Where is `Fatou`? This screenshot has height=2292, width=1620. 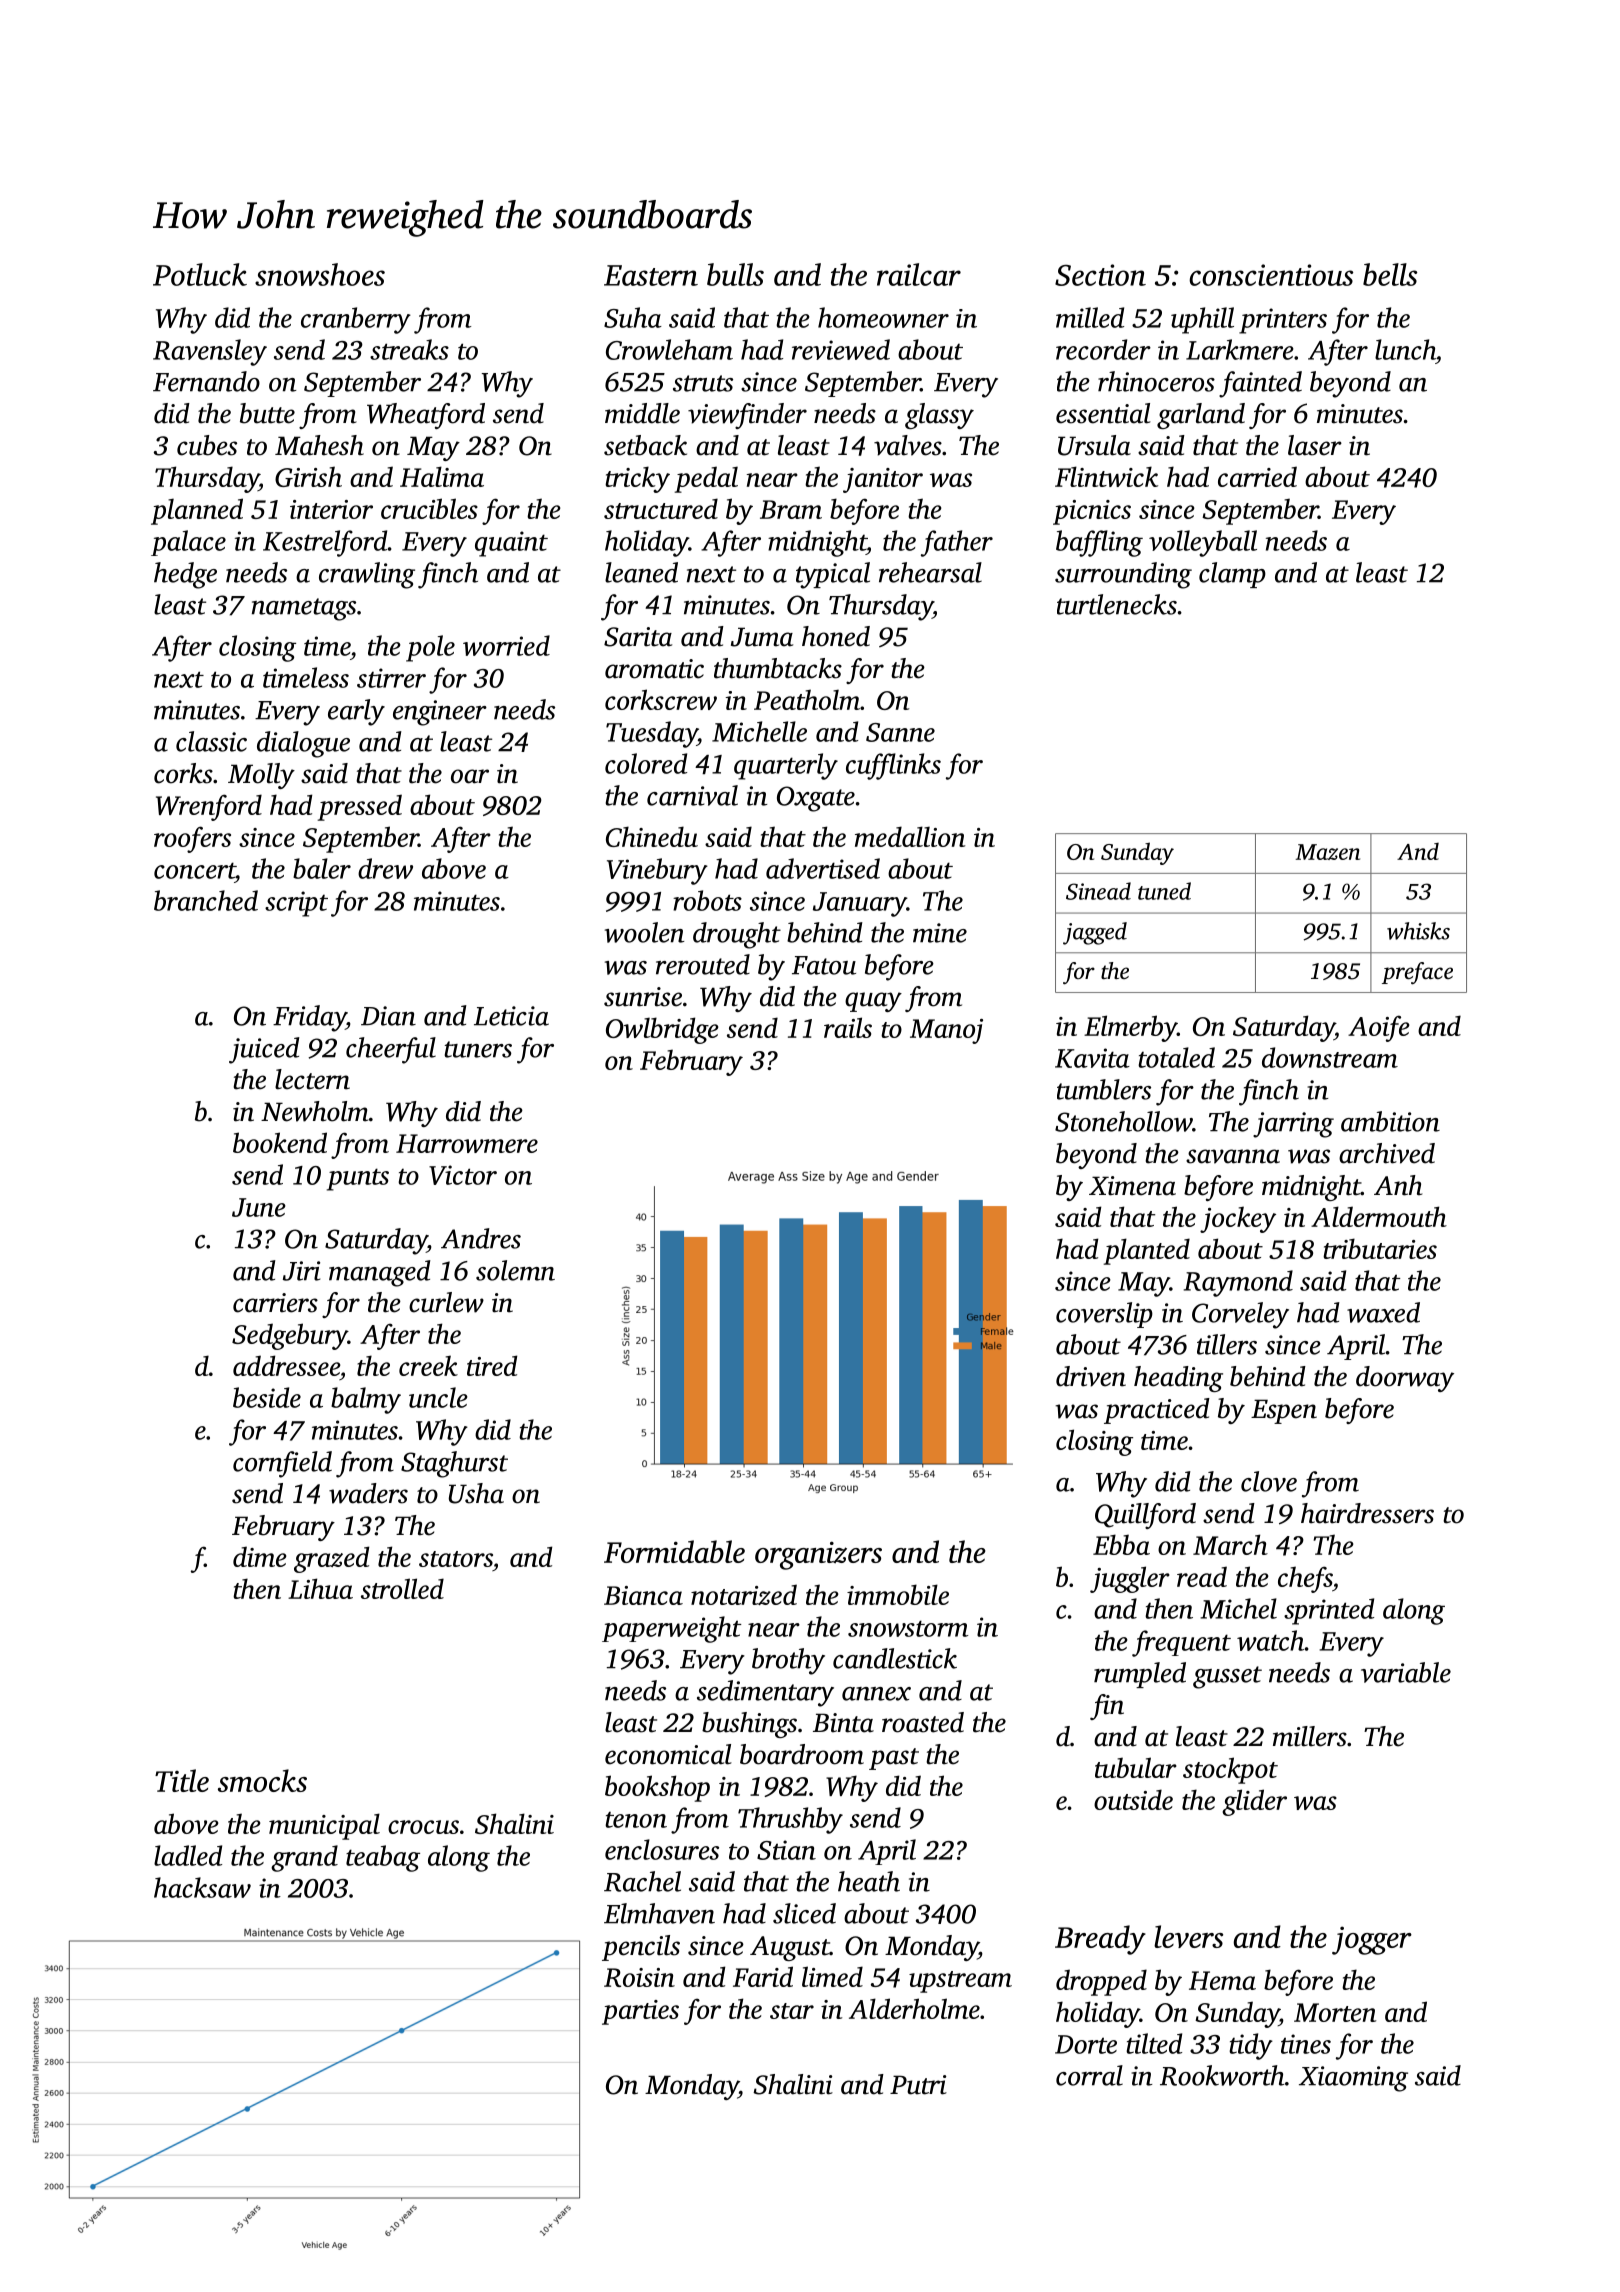 Fatou is located at coordinates (824, 965).
